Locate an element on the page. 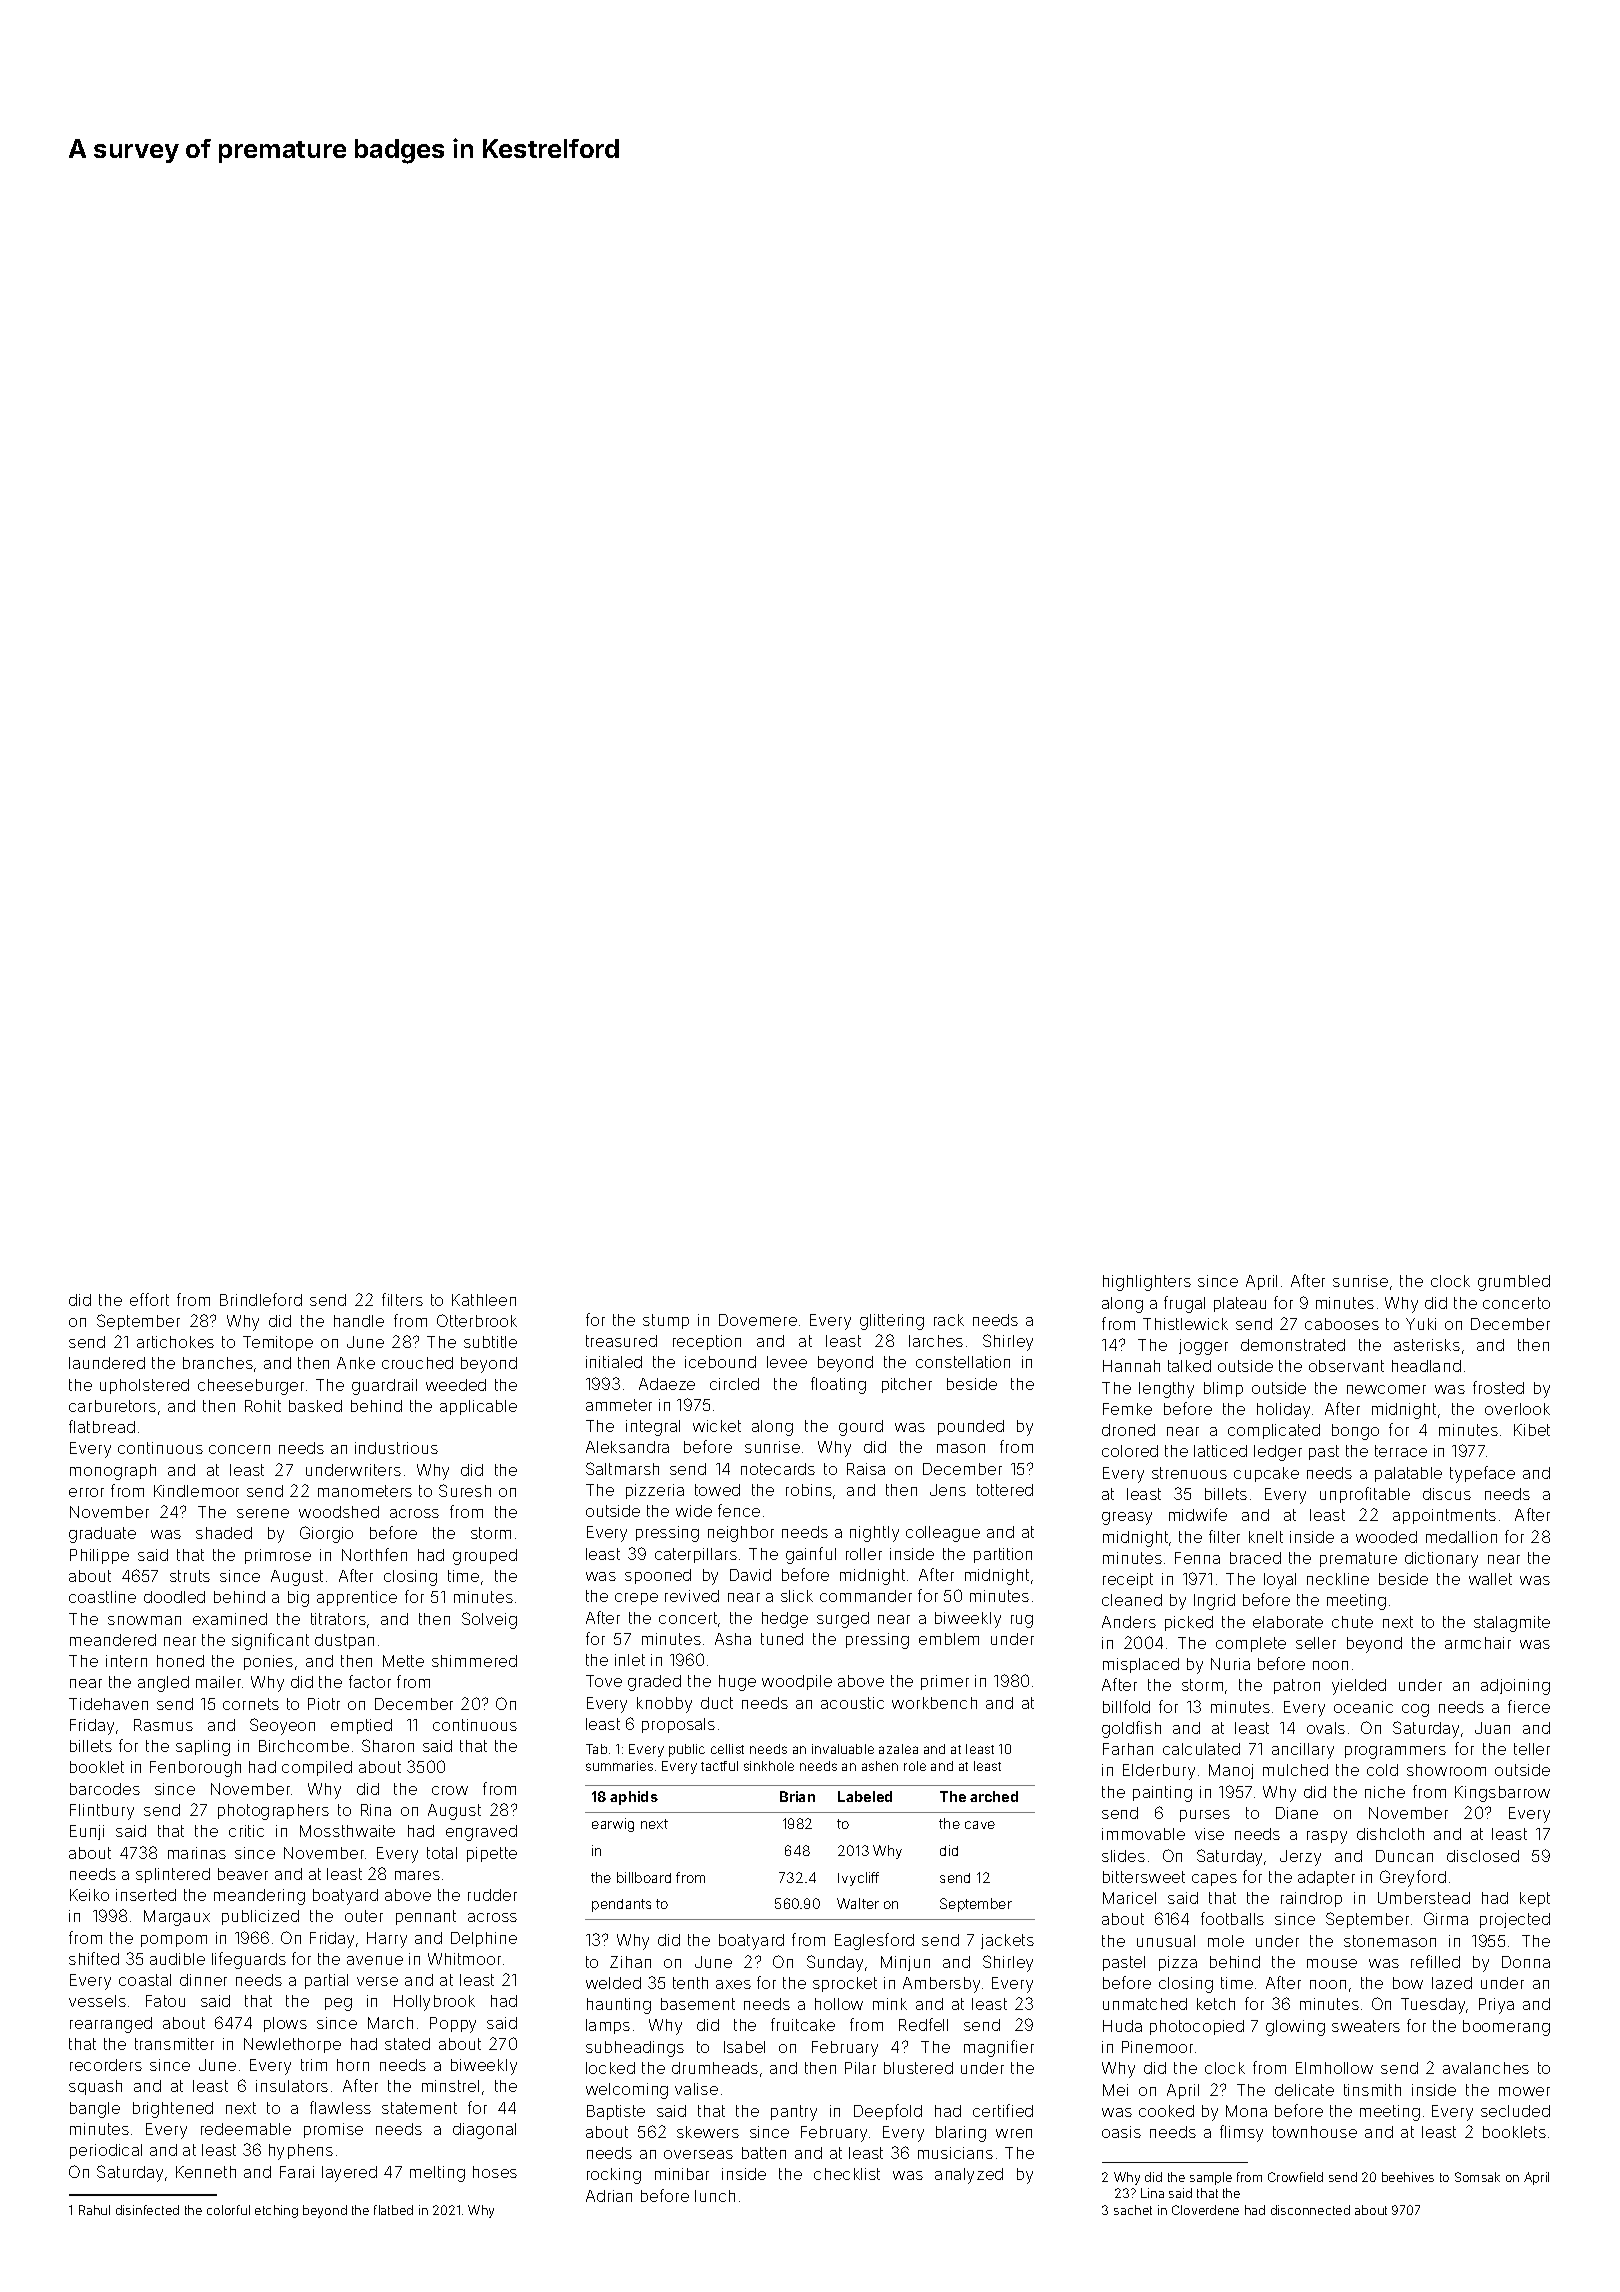 This image has height=2292, width=1620. tottered is located at coordinates (1005, 1490).
